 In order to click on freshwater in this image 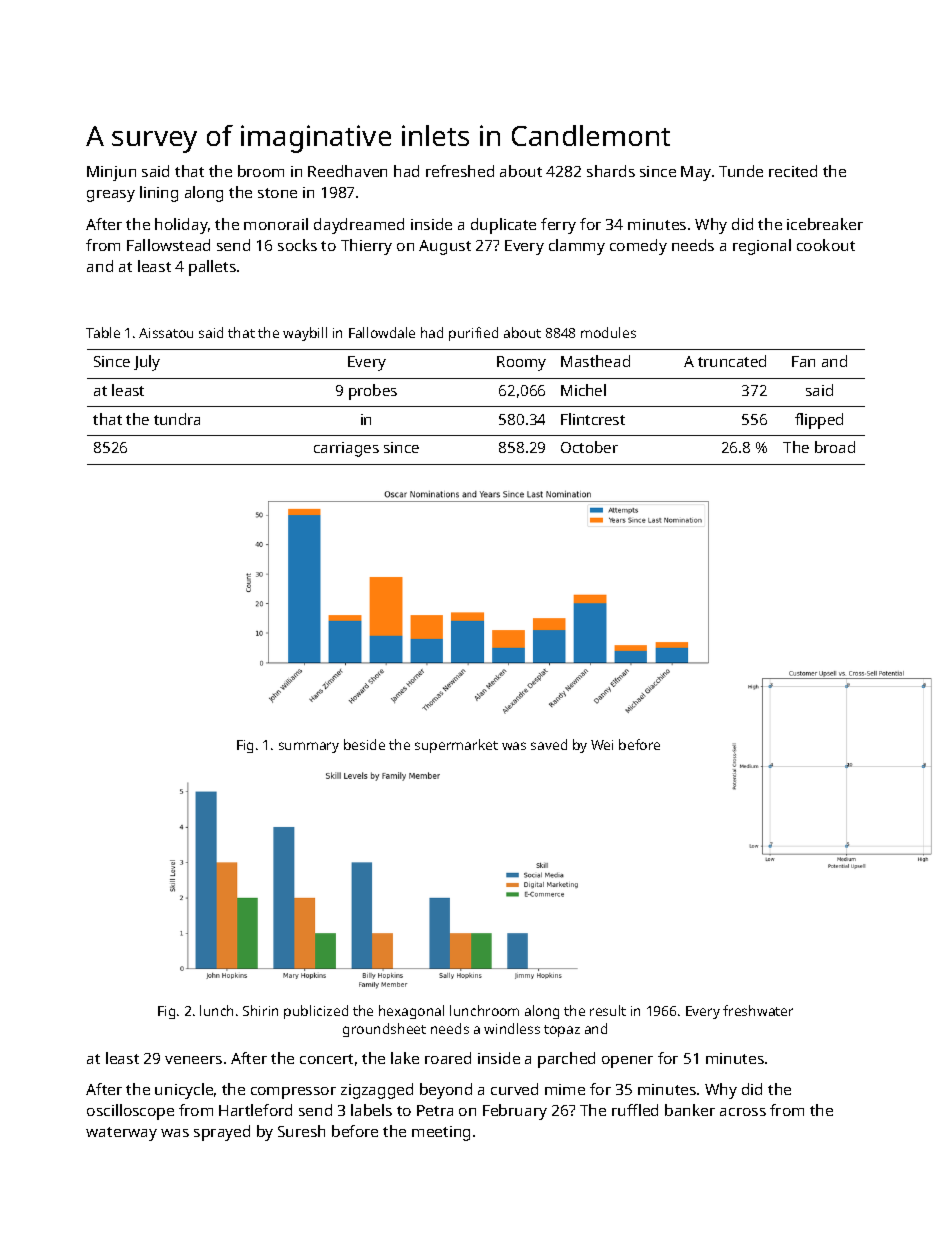, I will do `click(758, 1010)`.
